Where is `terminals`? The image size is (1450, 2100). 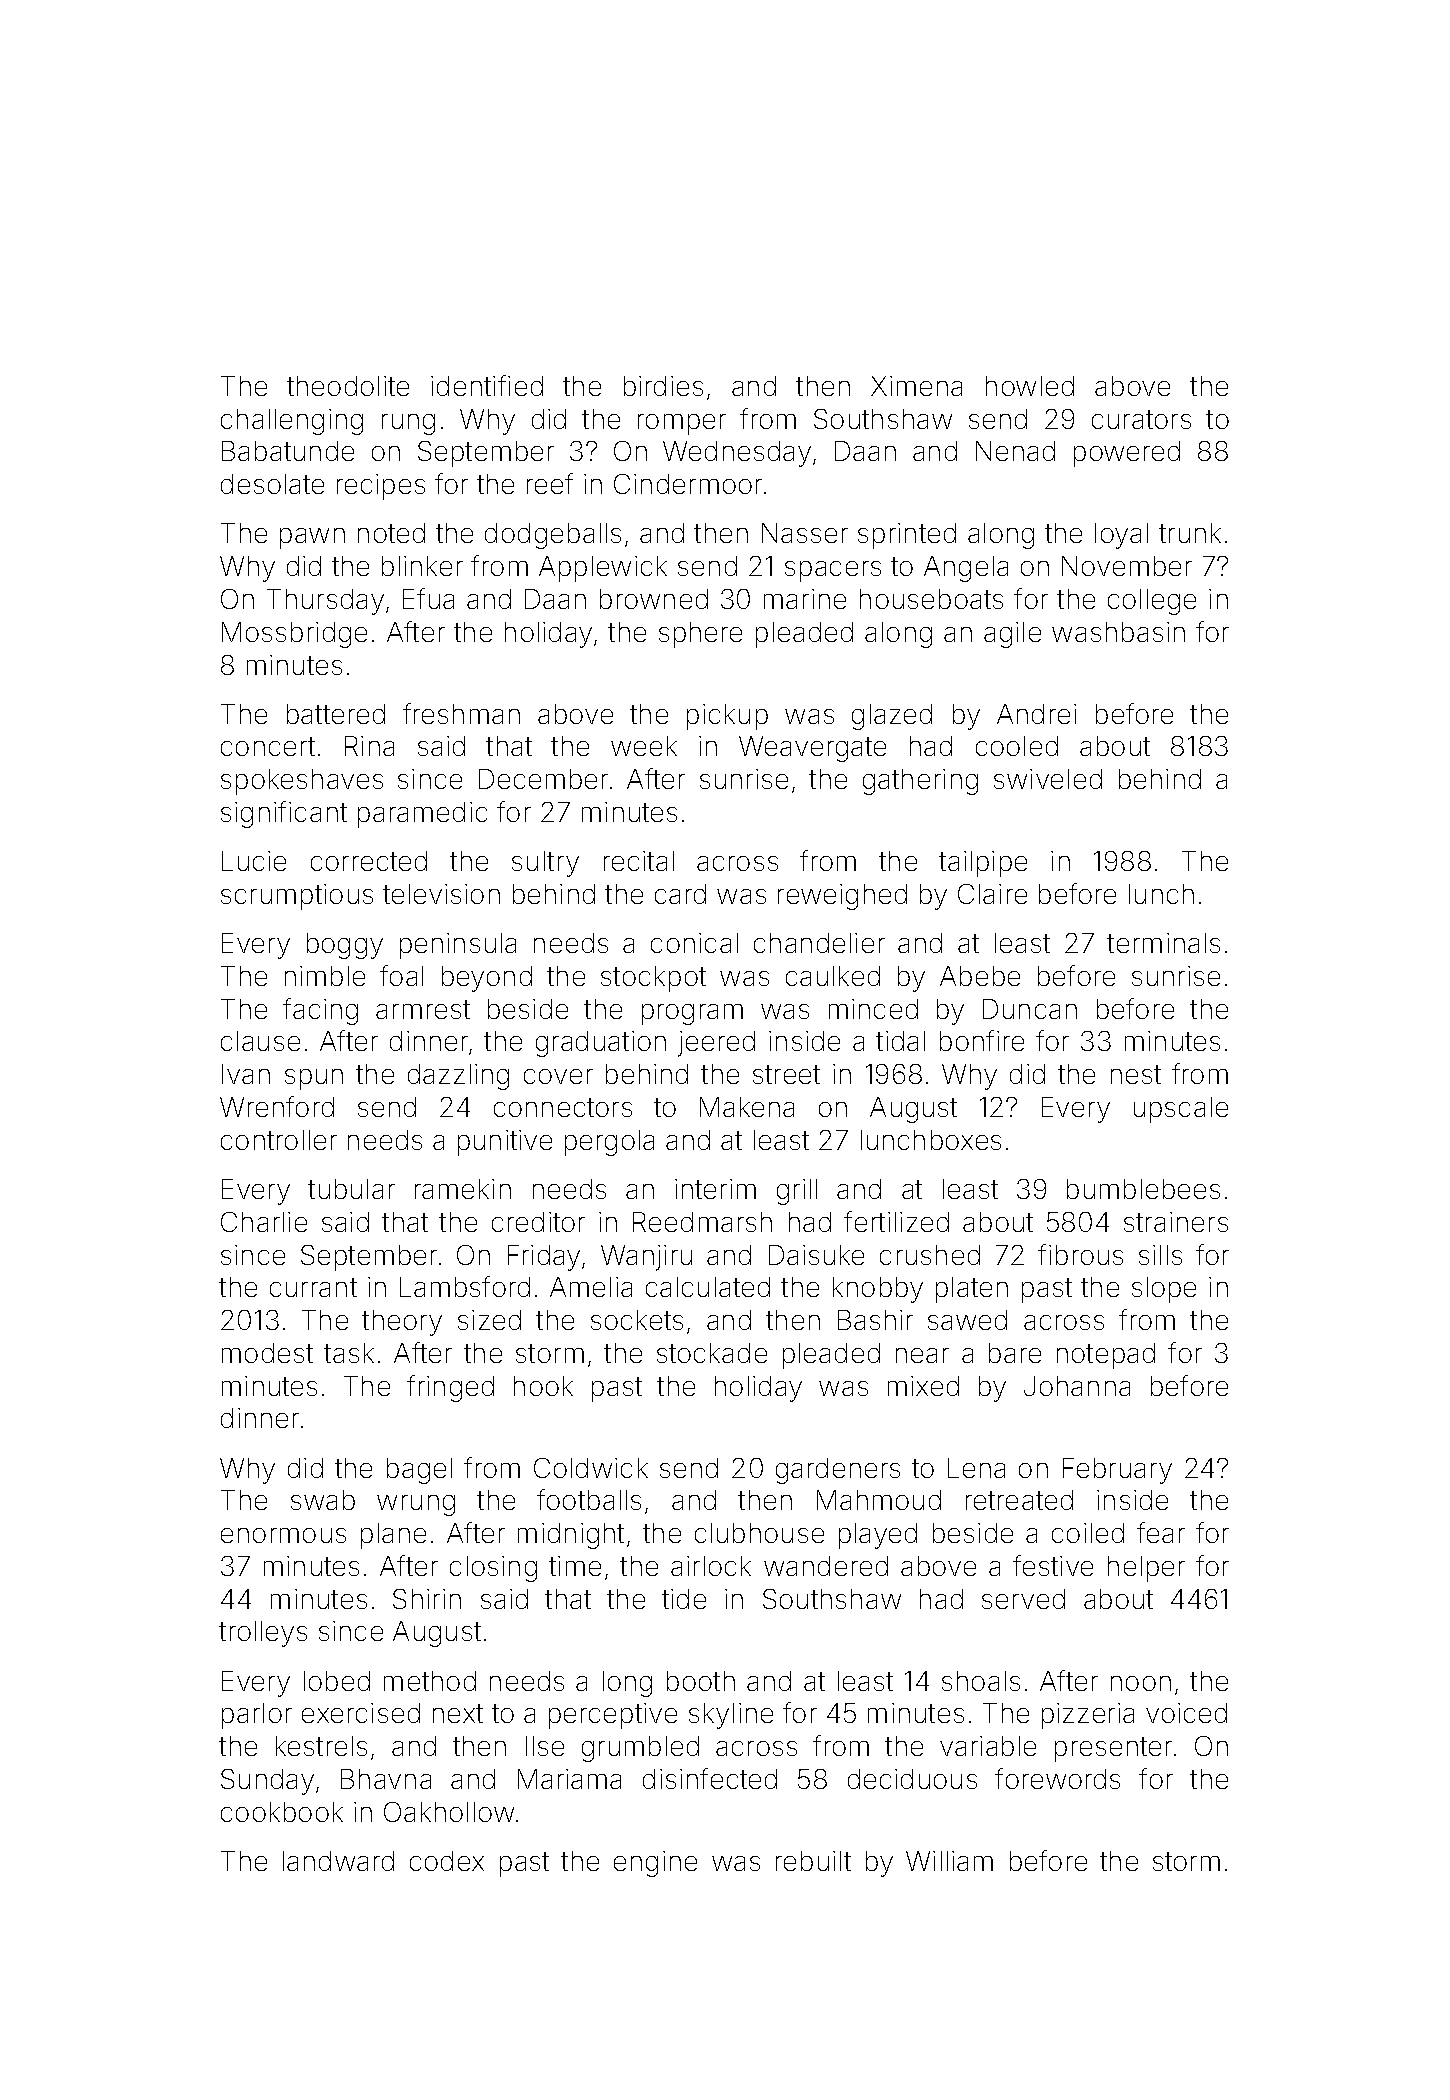 terminals is located at coordinates (1163, 943).
